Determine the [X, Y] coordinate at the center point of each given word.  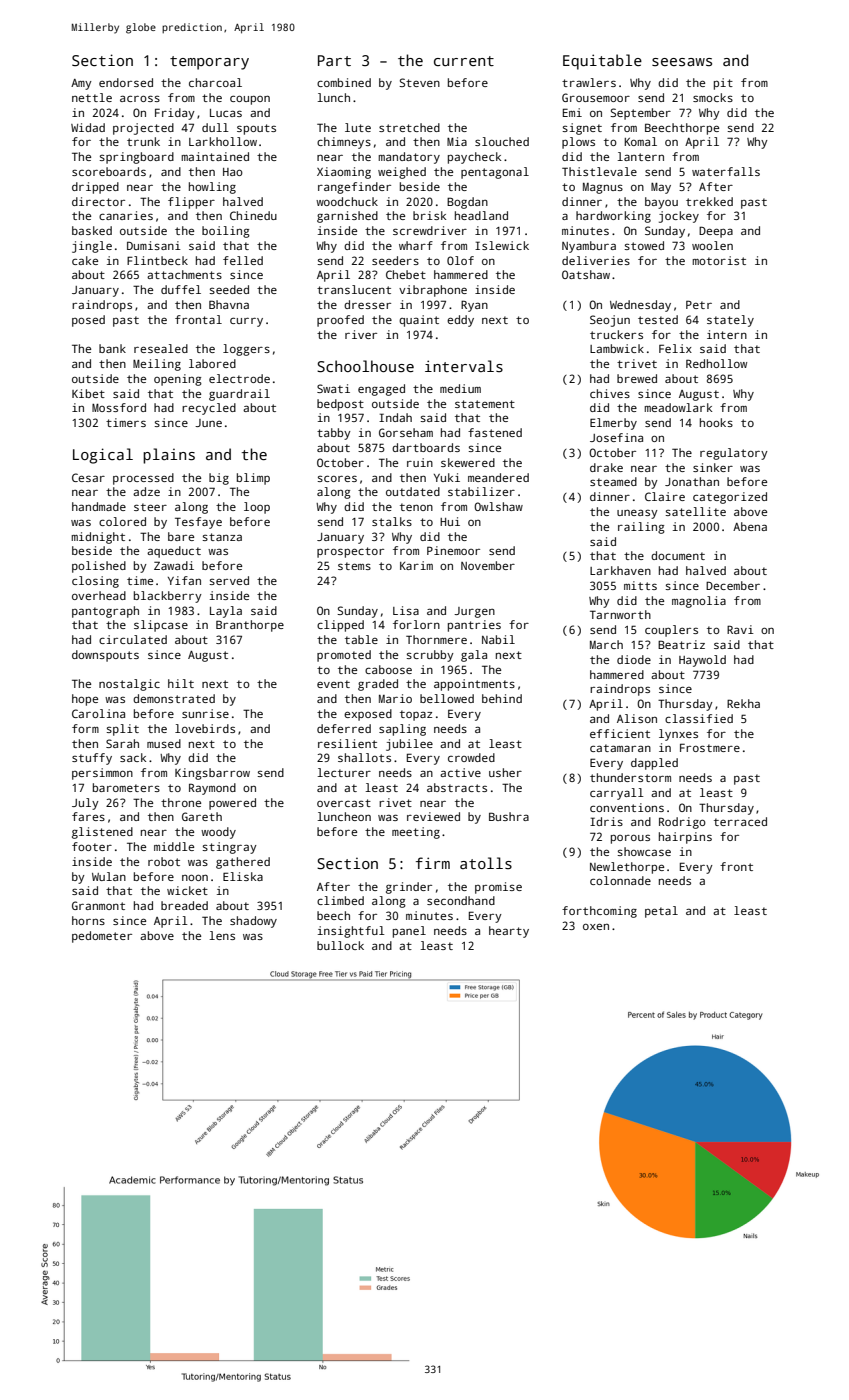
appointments [474, 685]
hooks [716, 422]
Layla [226, 612]
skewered [468, 462]
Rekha [743, 703]
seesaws [682, 62]
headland [481, 215]
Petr [699, 304]
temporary [209, 63]
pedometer [102, 937]
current [464, 61]
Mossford [119, 407]
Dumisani [154, 245]
